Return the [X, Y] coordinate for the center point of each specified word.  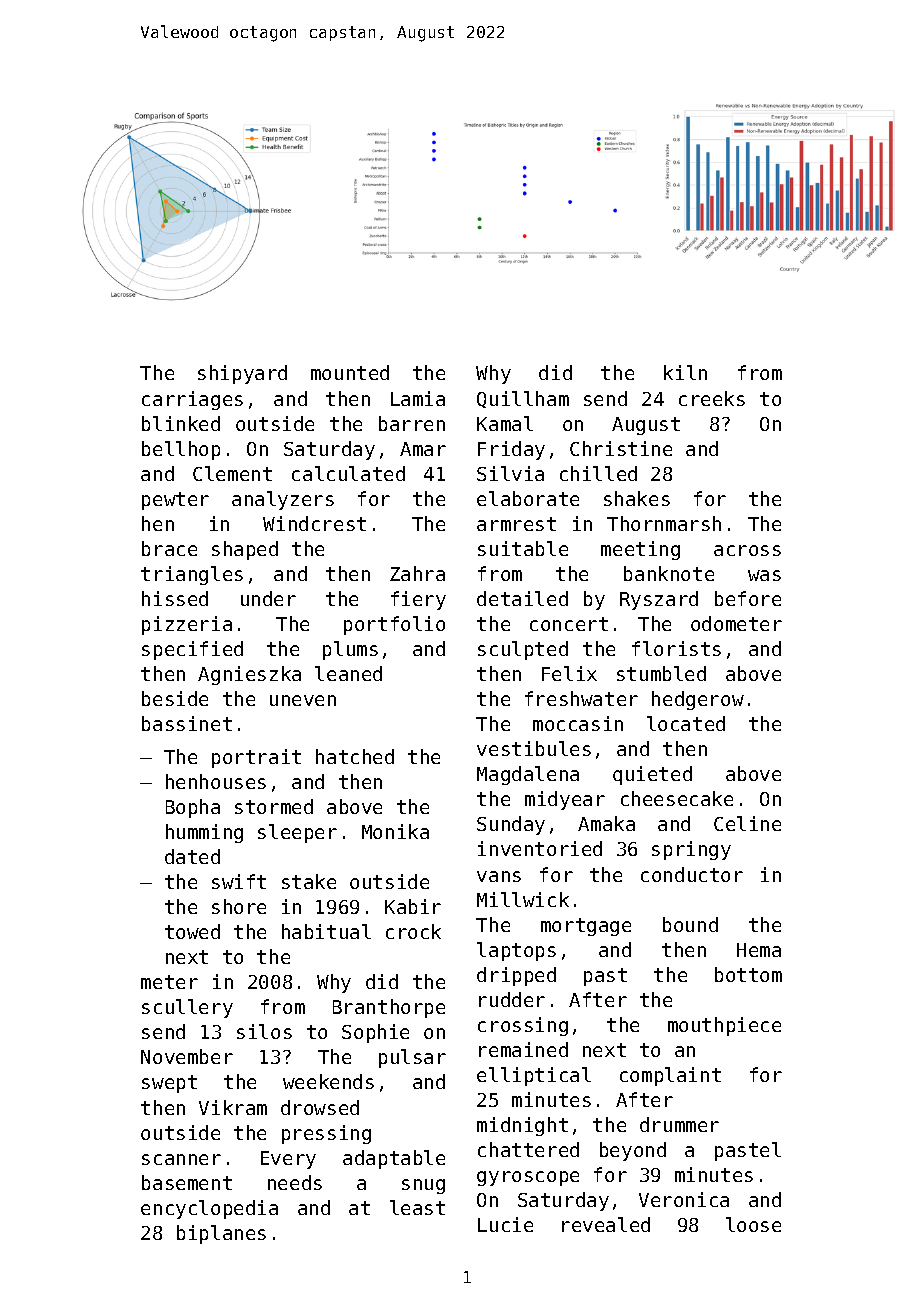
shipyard [242, 374]
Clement [232, 473]
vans [499, 876]
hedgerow [698, 700]
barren [412, 423]
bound [690, 924]
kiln [685, 372]
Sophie [375, 1033]
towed [192, 931]
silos [264, 1031]
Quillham [523, 399]
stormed [274, 806]
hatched [355, 756]
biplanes [221, 1234]
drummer [679, 1124]
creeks [712, 398]
